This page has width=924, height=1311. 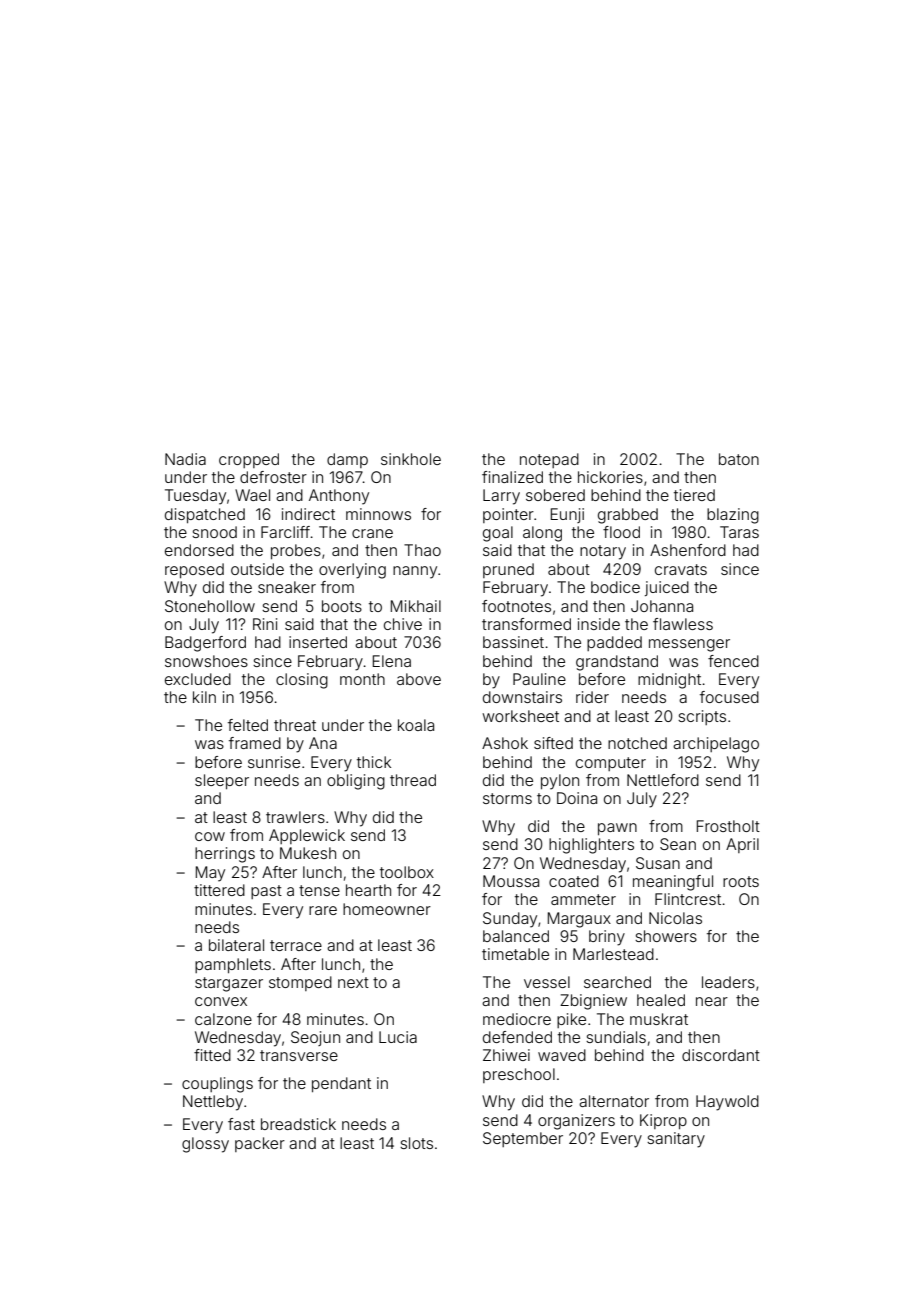 What do you see at coordinates (307, 836) in the page?
I see `Applewick` at bounding box center [307, 836].
